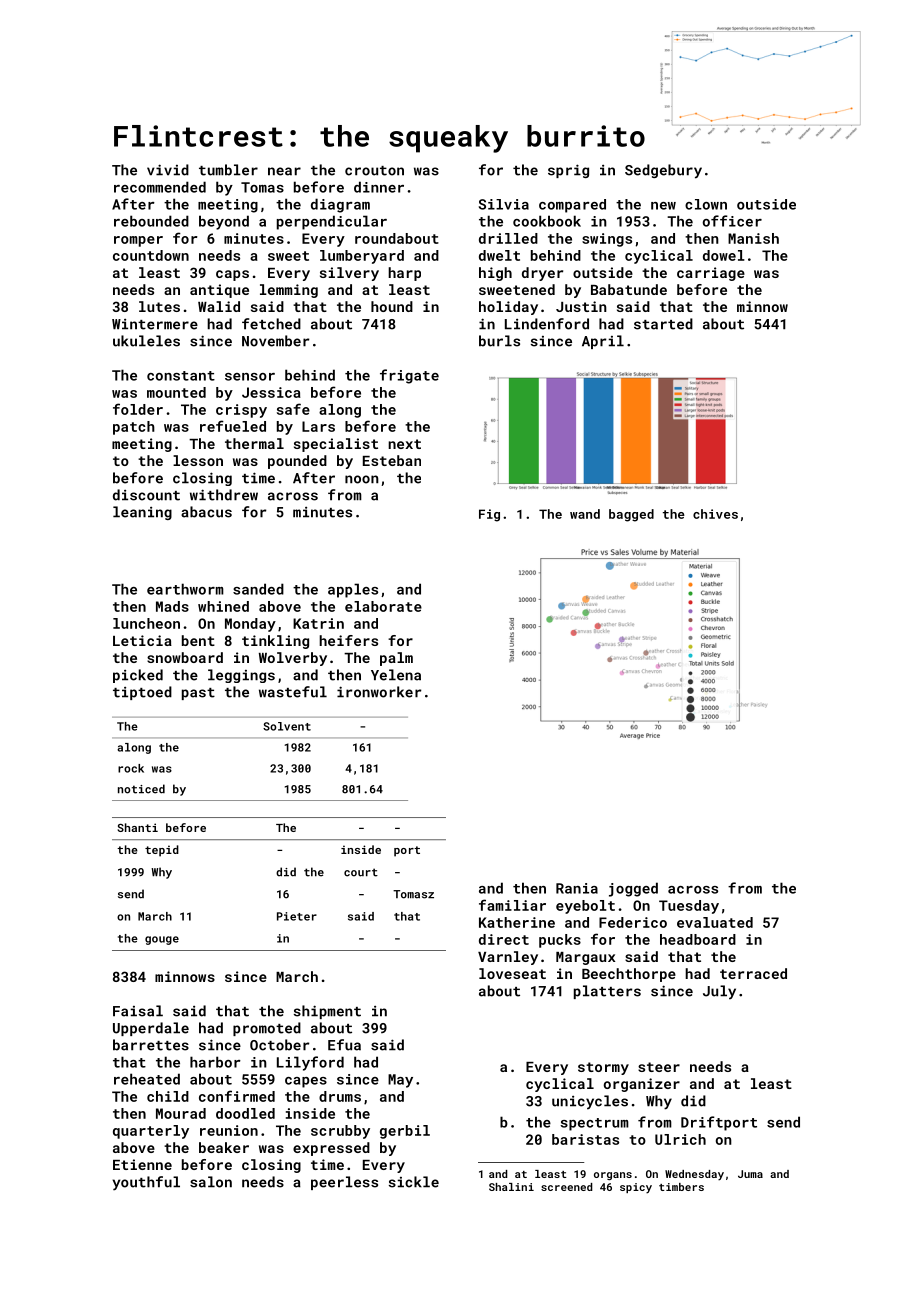 The image size is (924, 1308). Describe the element at coordinates (405, 1132) in the screenshot. I see `gerbil` at that location.
